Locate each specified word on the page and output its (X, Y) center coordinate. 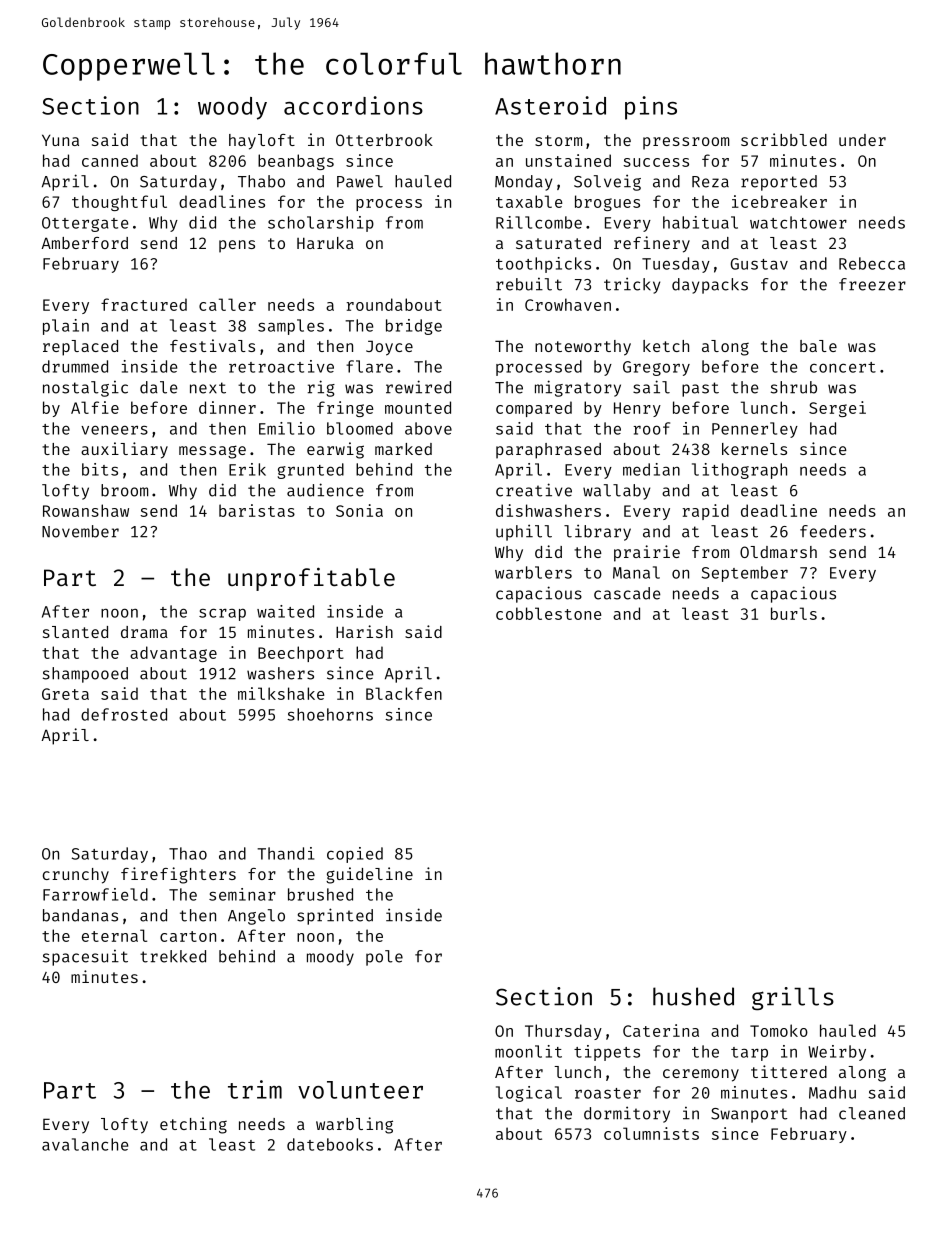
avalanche (85, 1144)
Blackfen (404, 693)
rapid (706, 512)
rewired (418, 387)
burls (794, 613)
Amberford (84, 243)
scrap (222, 614)
